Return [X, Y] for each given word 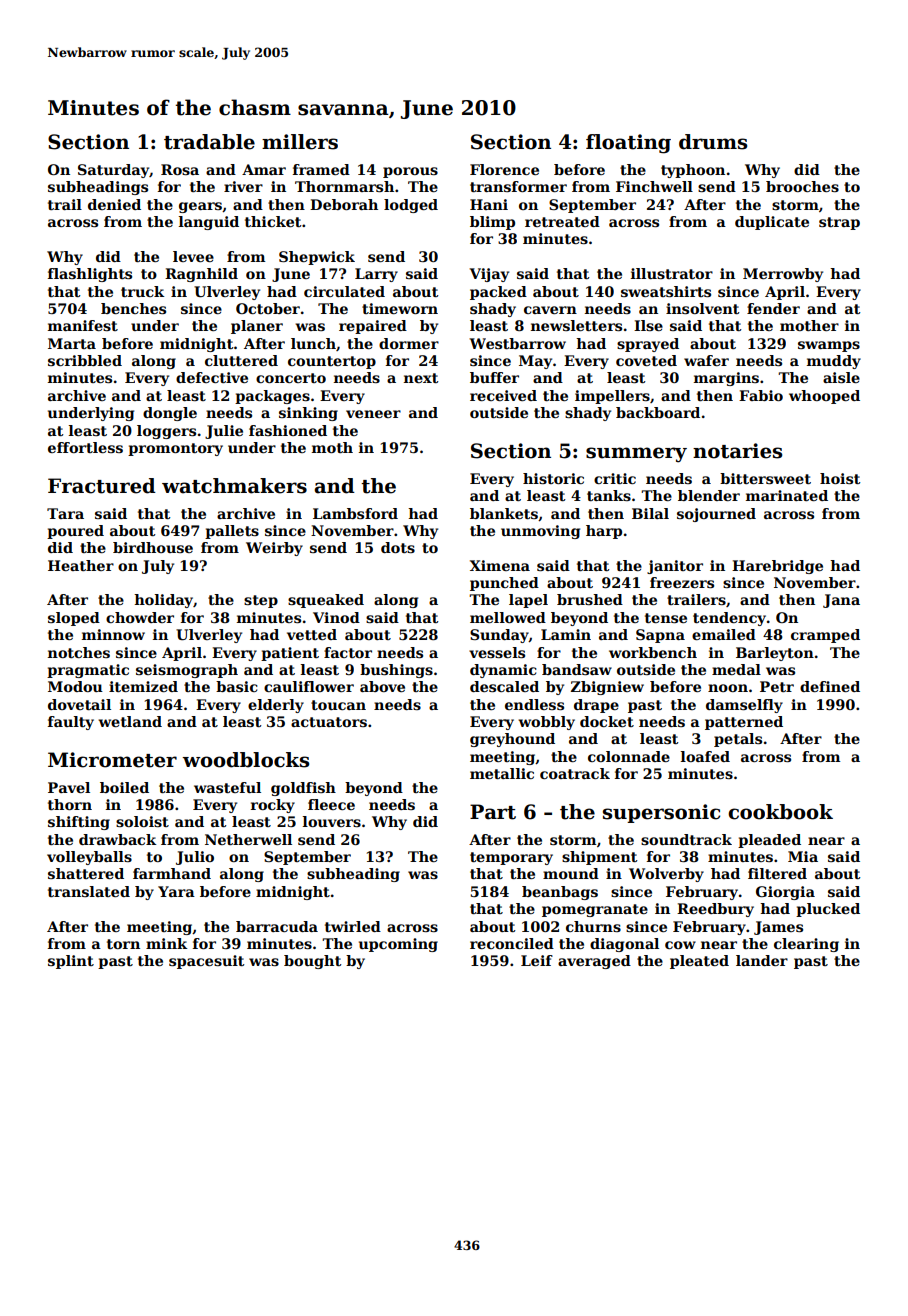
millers [300, 142]
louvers [332, 821]
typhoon [693, 171]
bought [312, 962]
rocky [273, 806]
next [421, 378]
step [261, 601]
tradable [209, 142]
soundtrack [686, 839]
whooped [824, 397]
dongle [170, 414]
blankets [504, 513]
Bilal [650, 513]
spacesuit [206, 962]
